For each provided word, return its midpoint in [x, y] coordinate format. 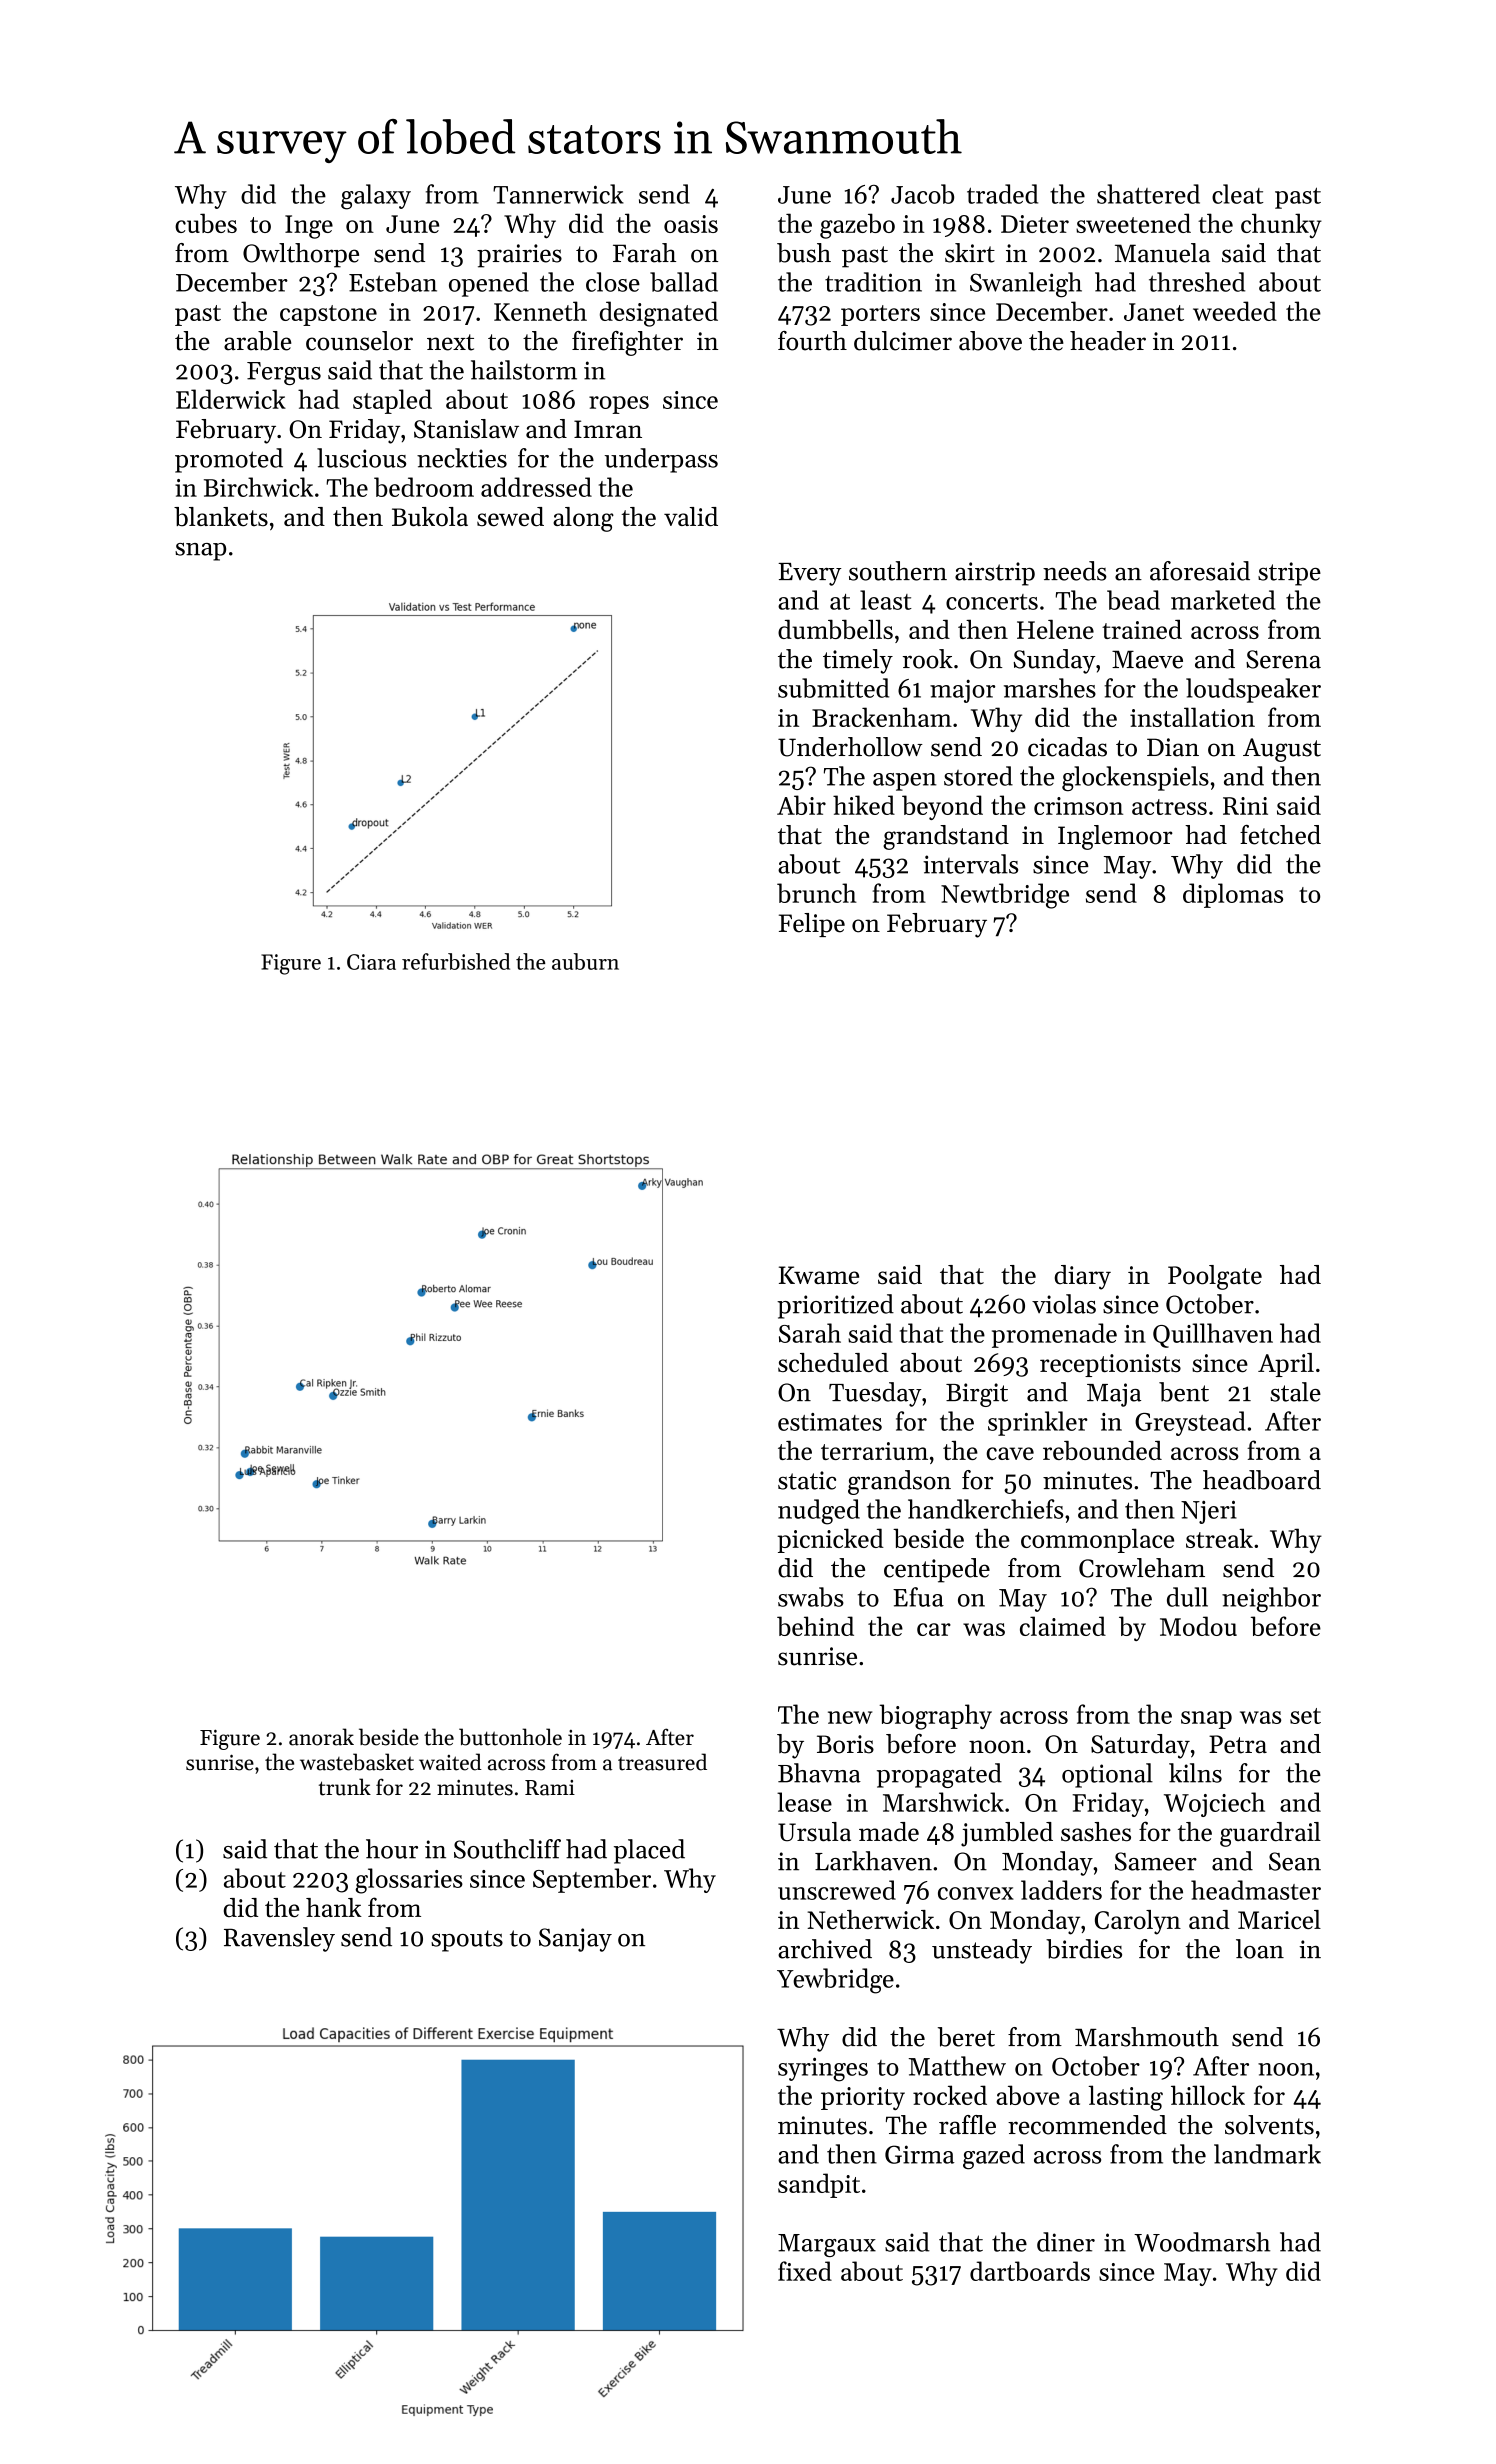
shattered [1148, 194]
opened [489, 284]
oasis [691, 224]
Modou [1198, 1626]
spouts [467, 1941]
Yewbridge [835, 1981]
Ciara [371, 962]
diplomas [1233, 895]
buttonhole [510, 1737]
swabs [811, 1597]
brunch [817, 893]
